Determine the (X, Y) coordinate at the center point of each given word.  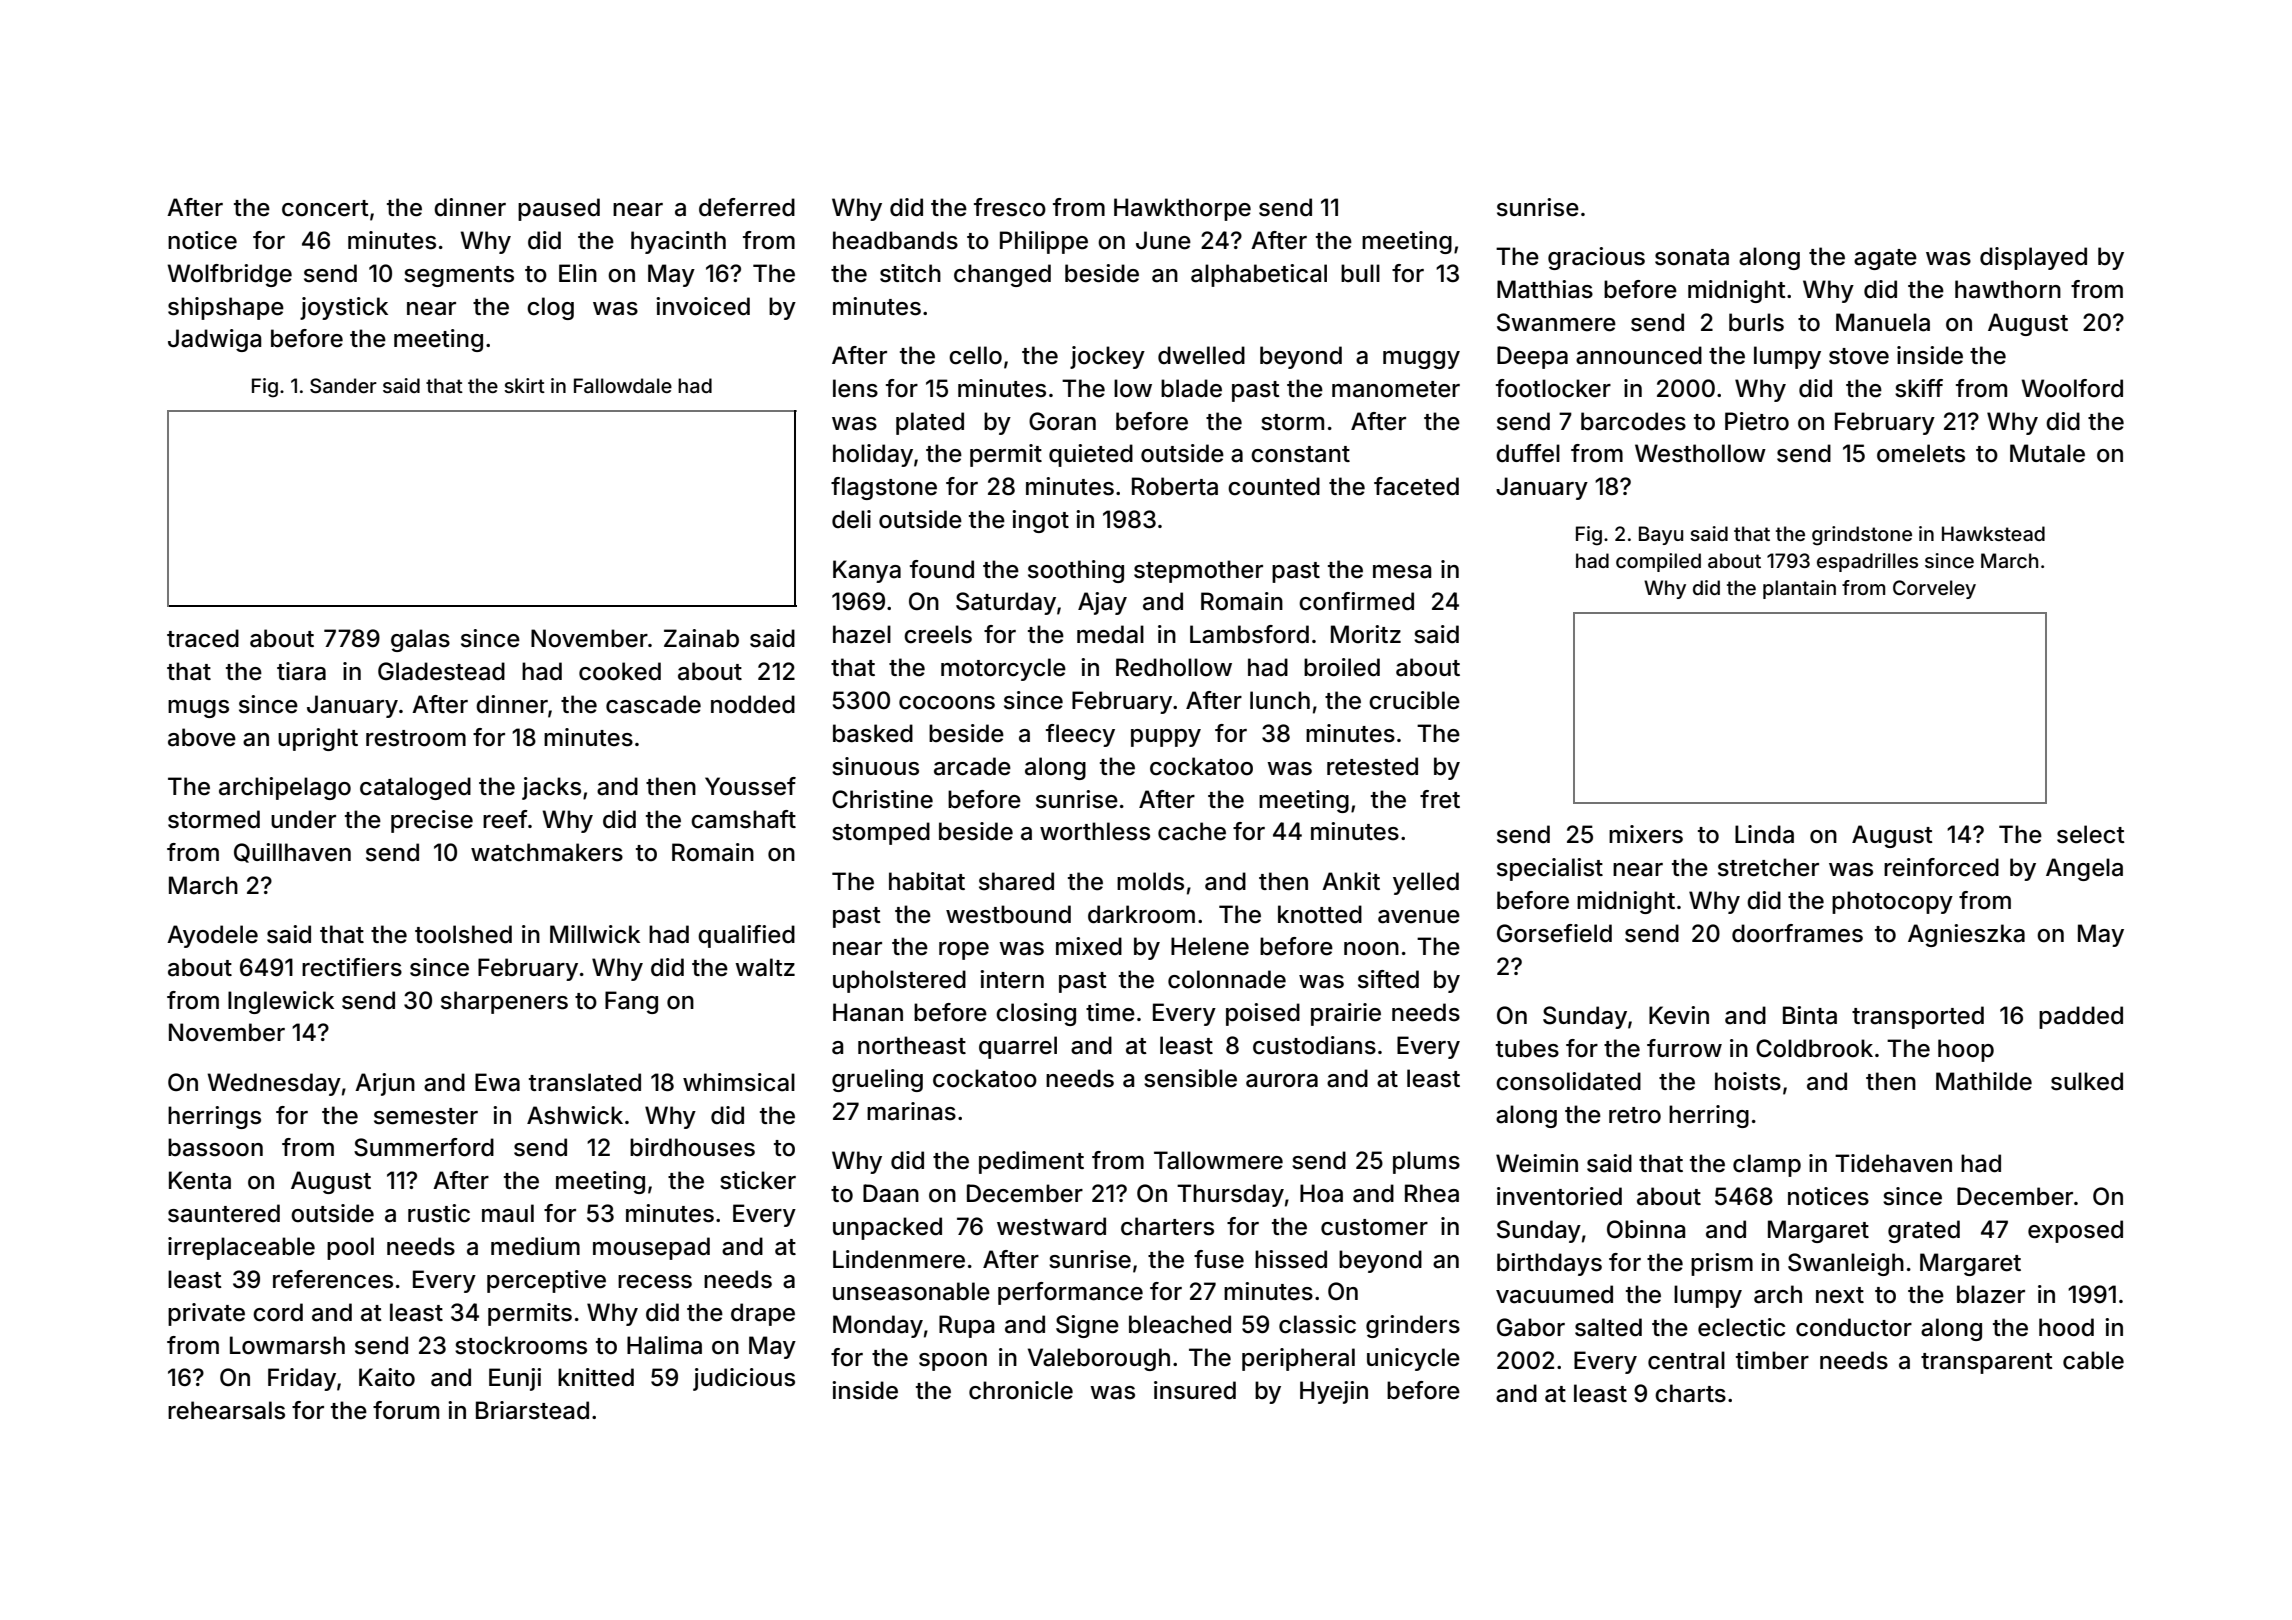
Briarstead (532, 1410)
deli (851, 519)
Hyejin (1334, 1392)
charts (1690, 1393)
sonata (1692, 257)
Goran (1062, 421)
